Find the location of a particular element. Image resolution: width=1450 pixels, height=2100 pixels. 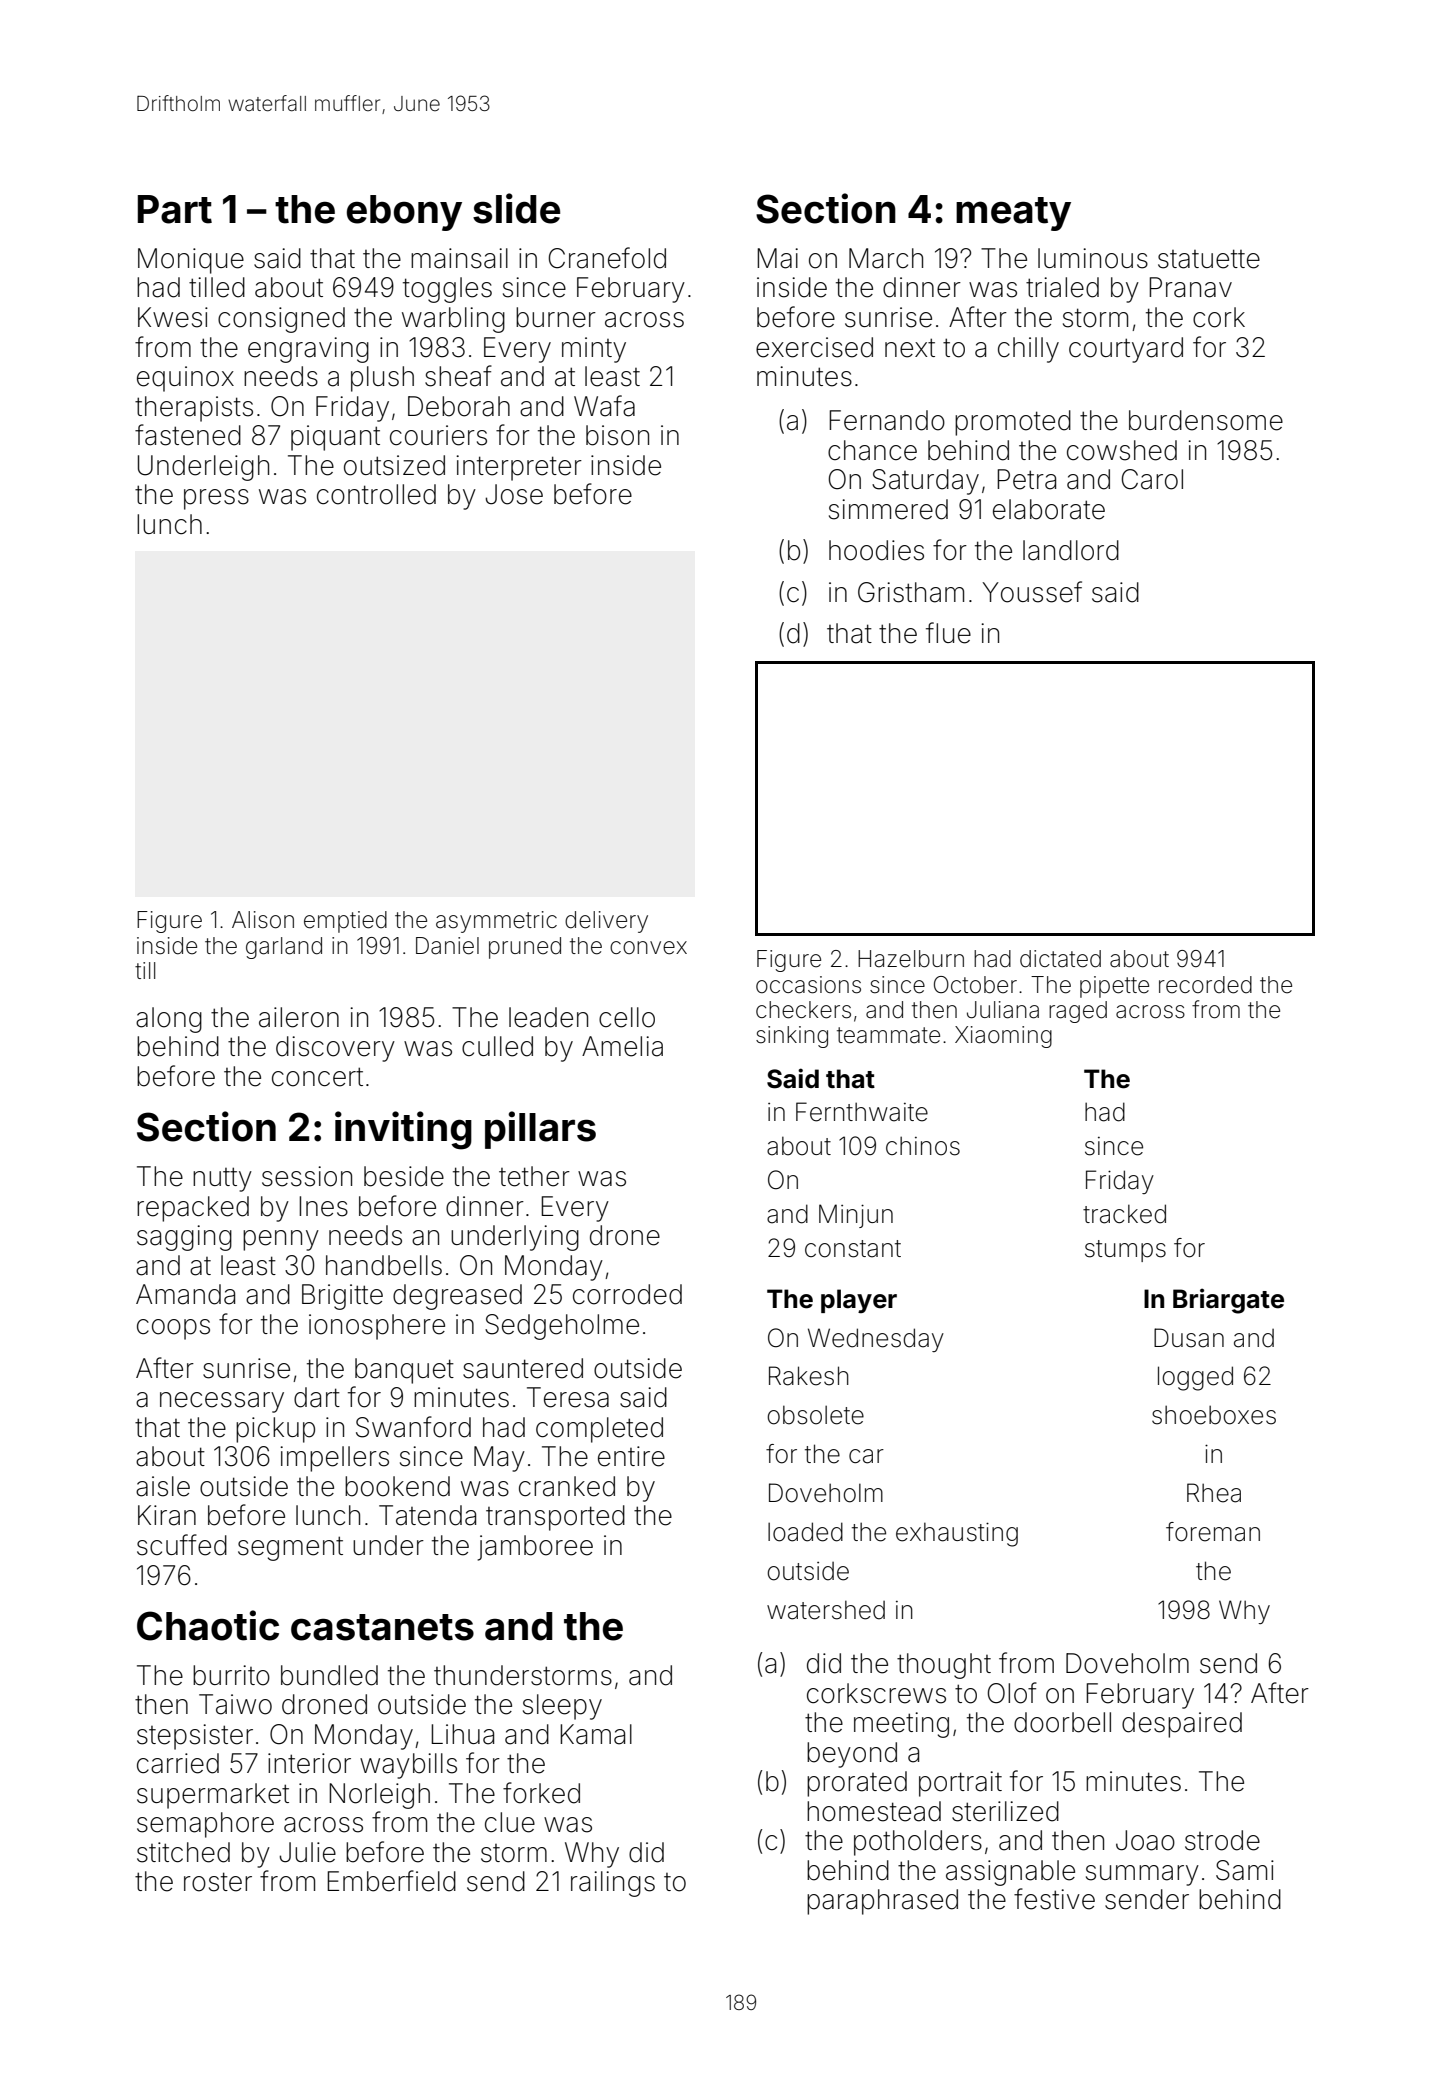

roster is located at coordinates (218, 1882).
